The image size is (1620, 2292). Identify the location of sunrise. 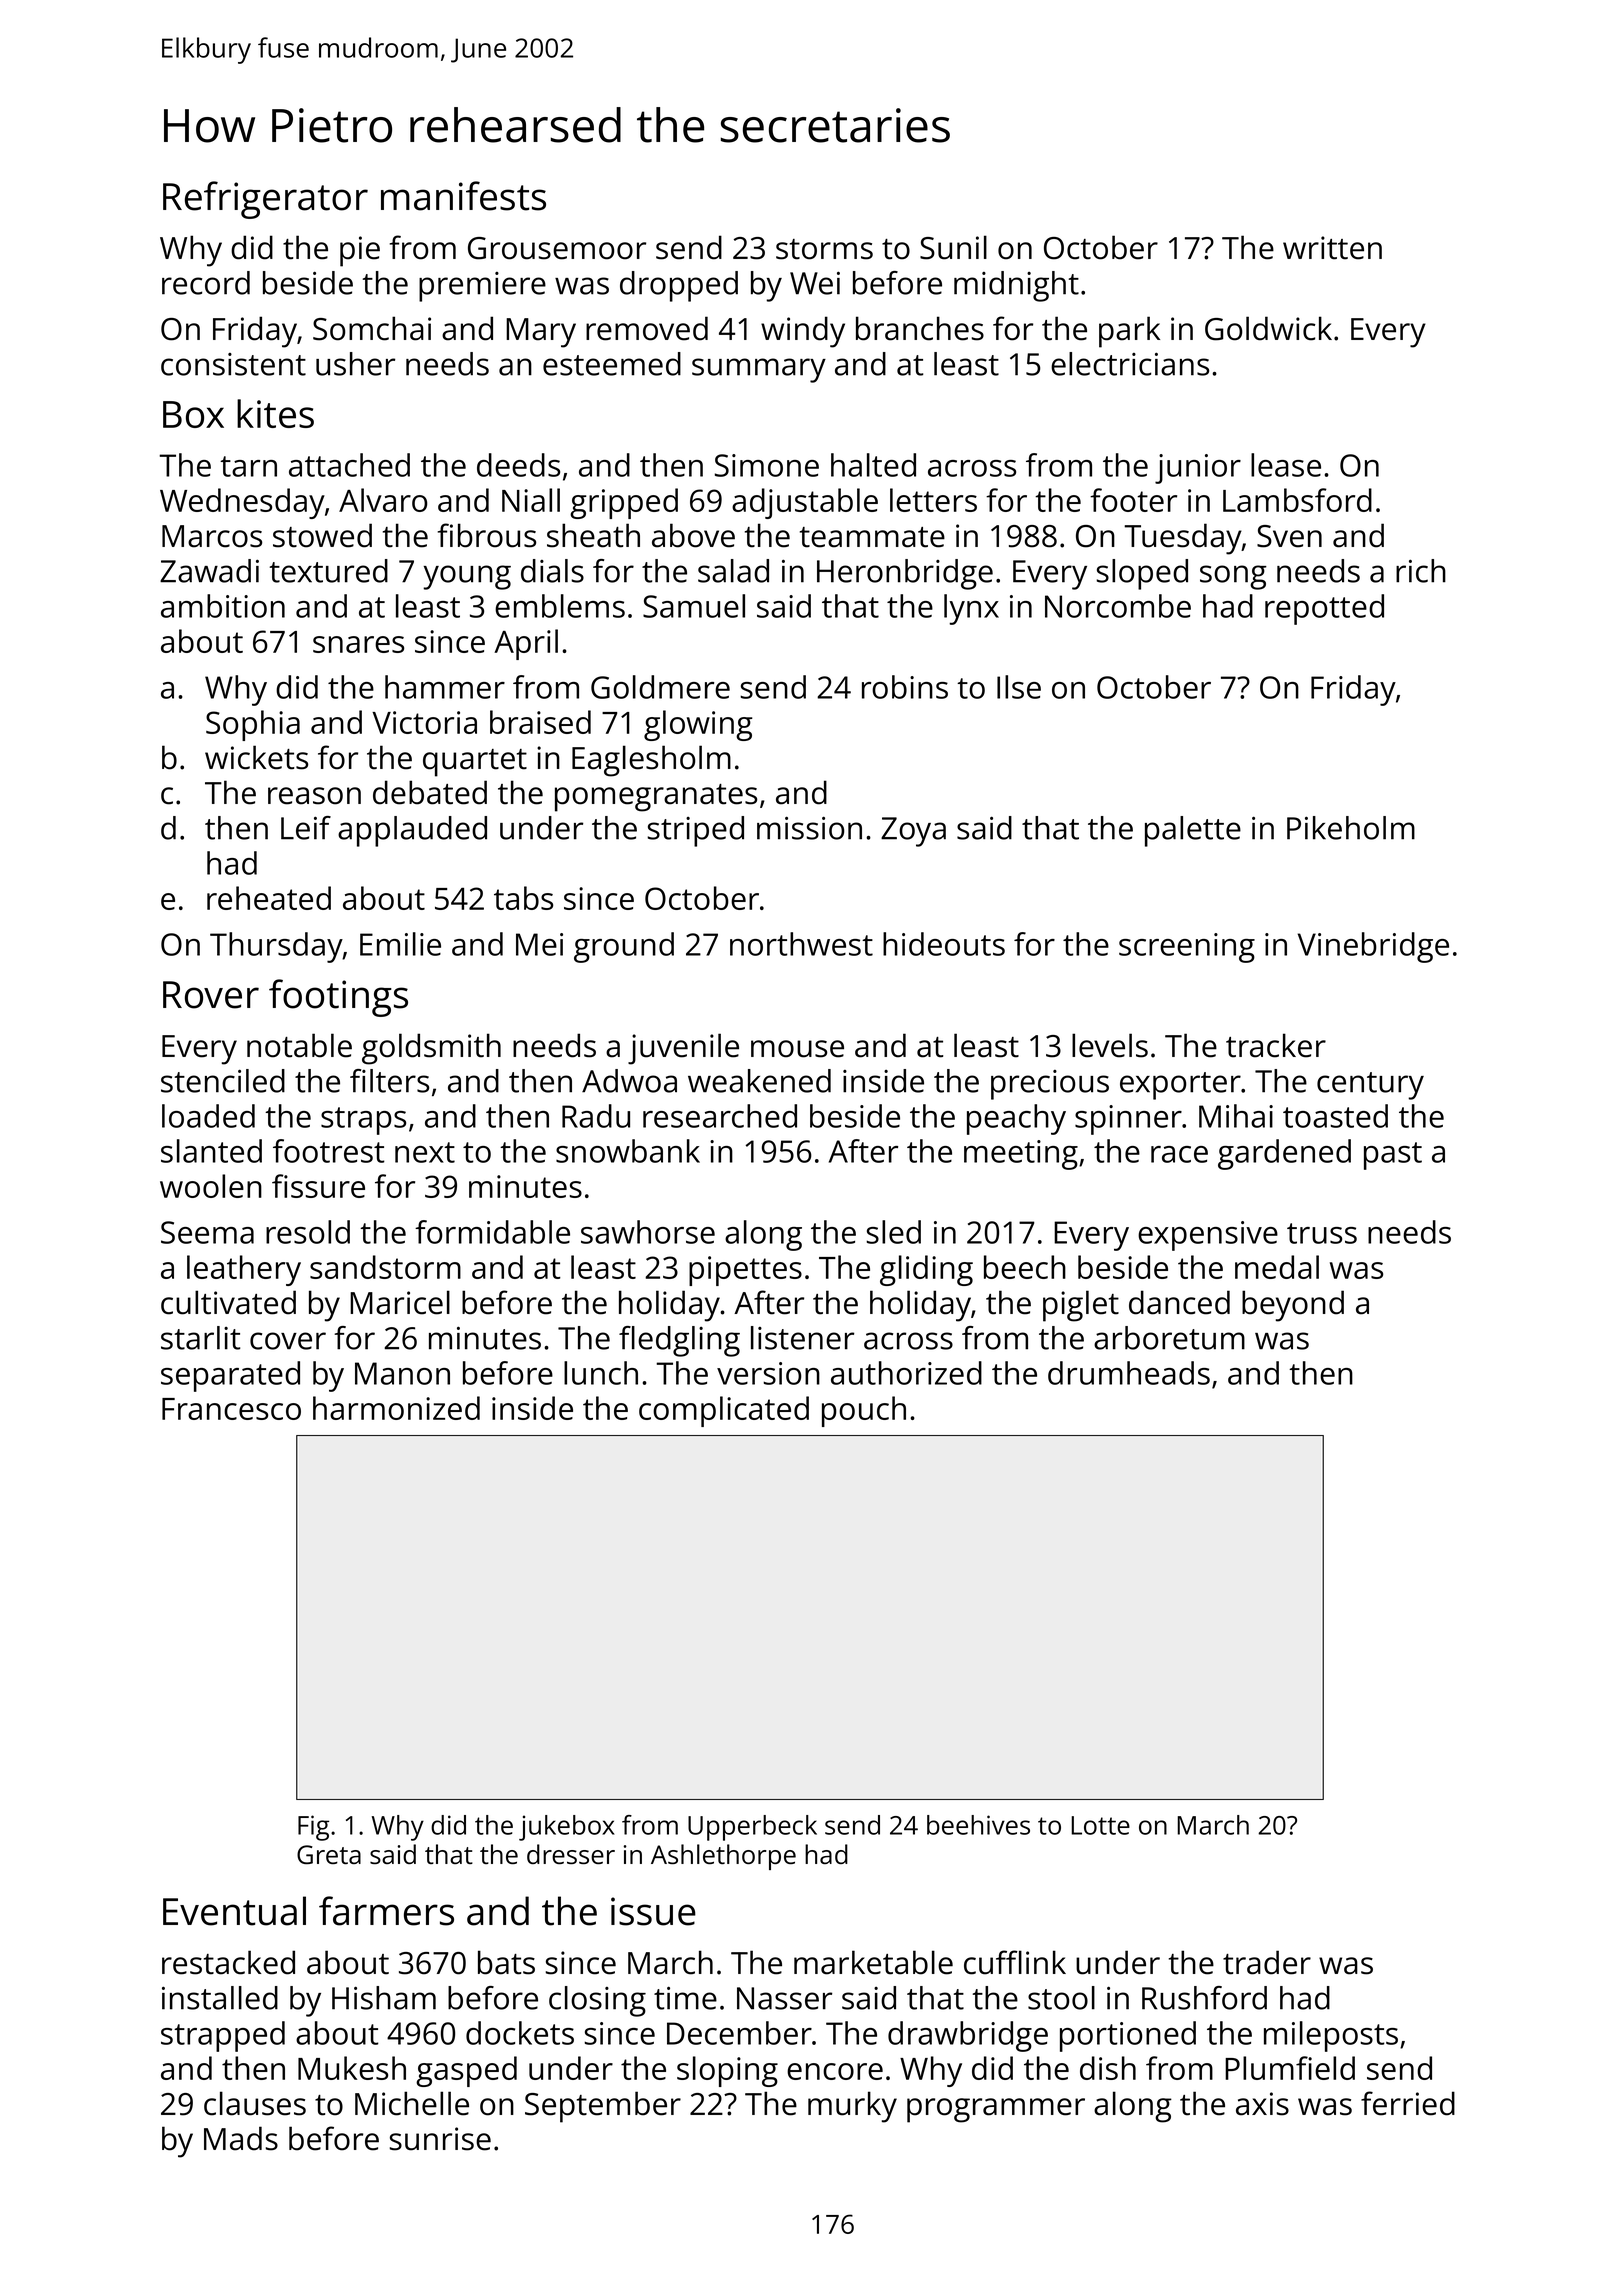
(440, 2139).
